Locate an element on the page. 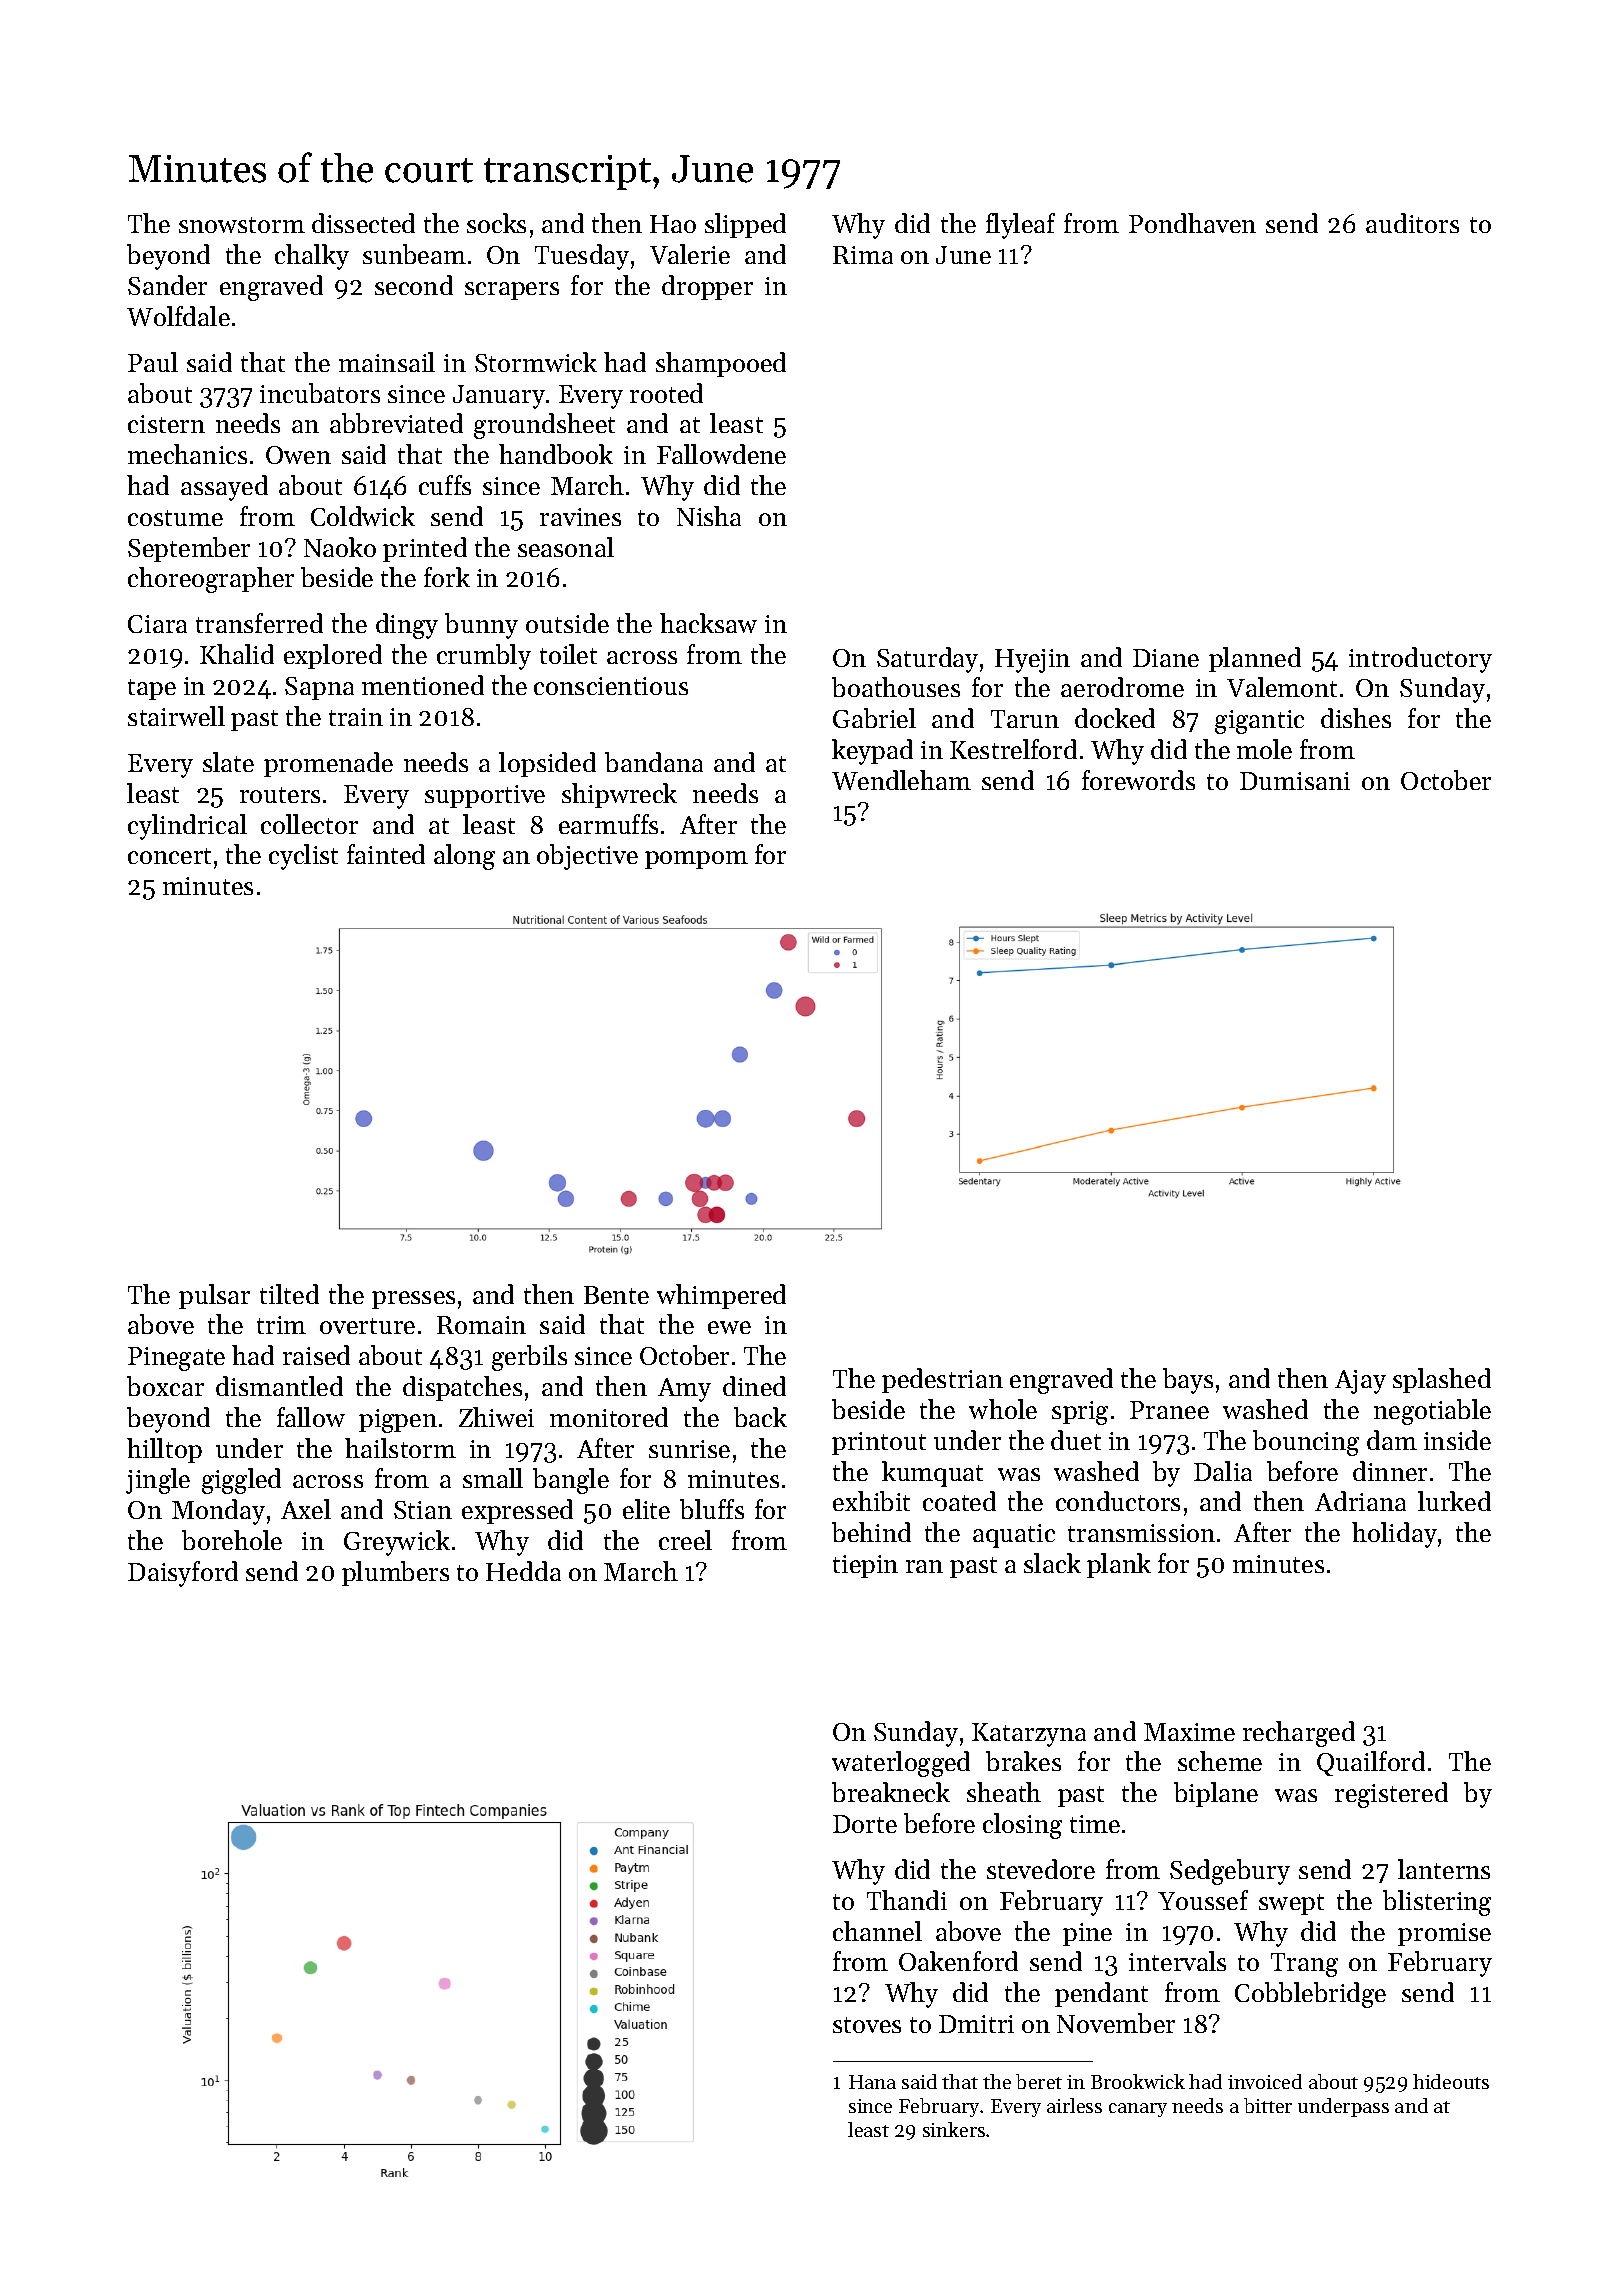 Image resolution: width=1620 pixels, height=2292 pixels. slipped is located at coordinates (745, 225).
